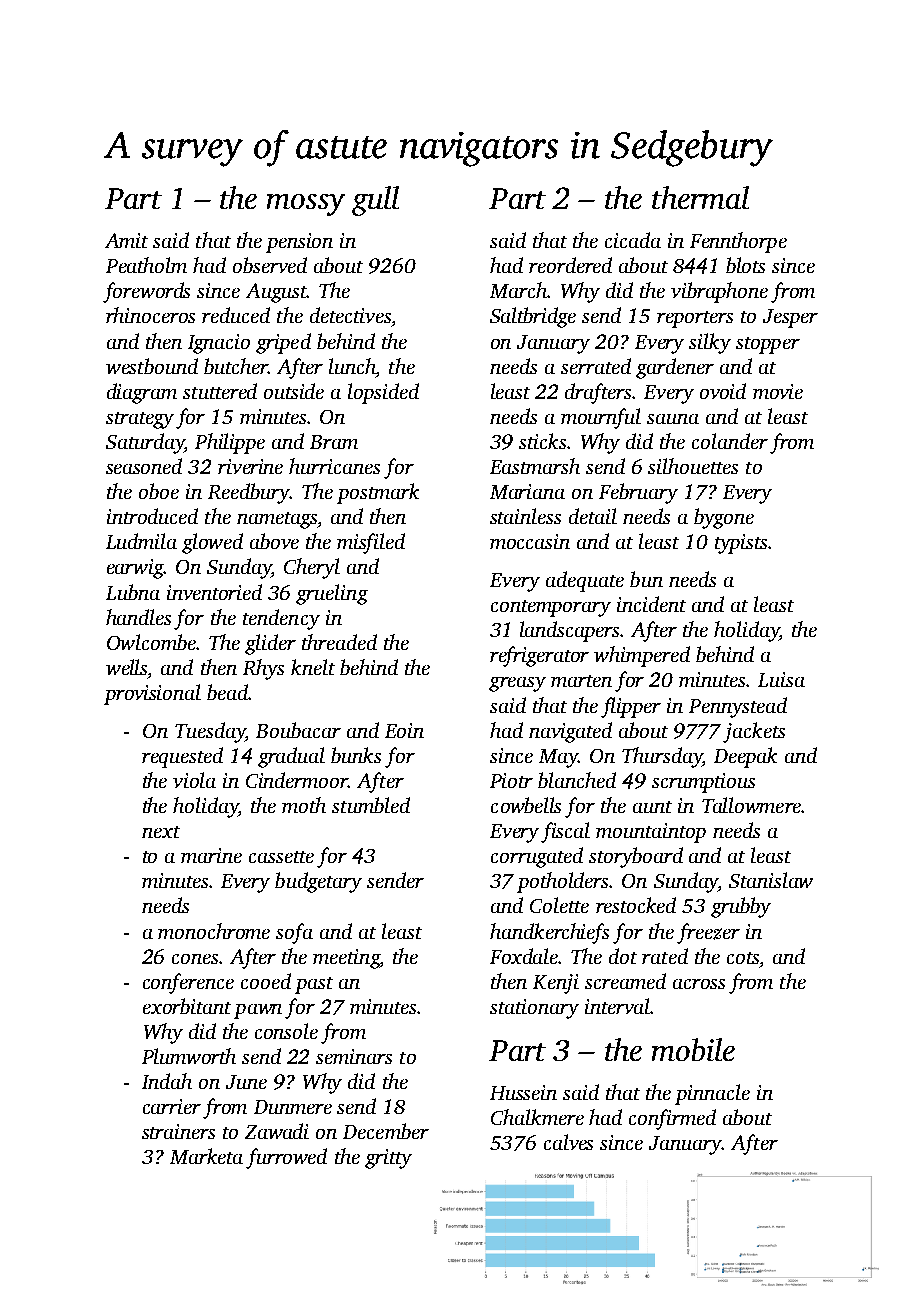  Describe the element at coordinates (693, 1049) in the image. I see `mobile` at that location.
